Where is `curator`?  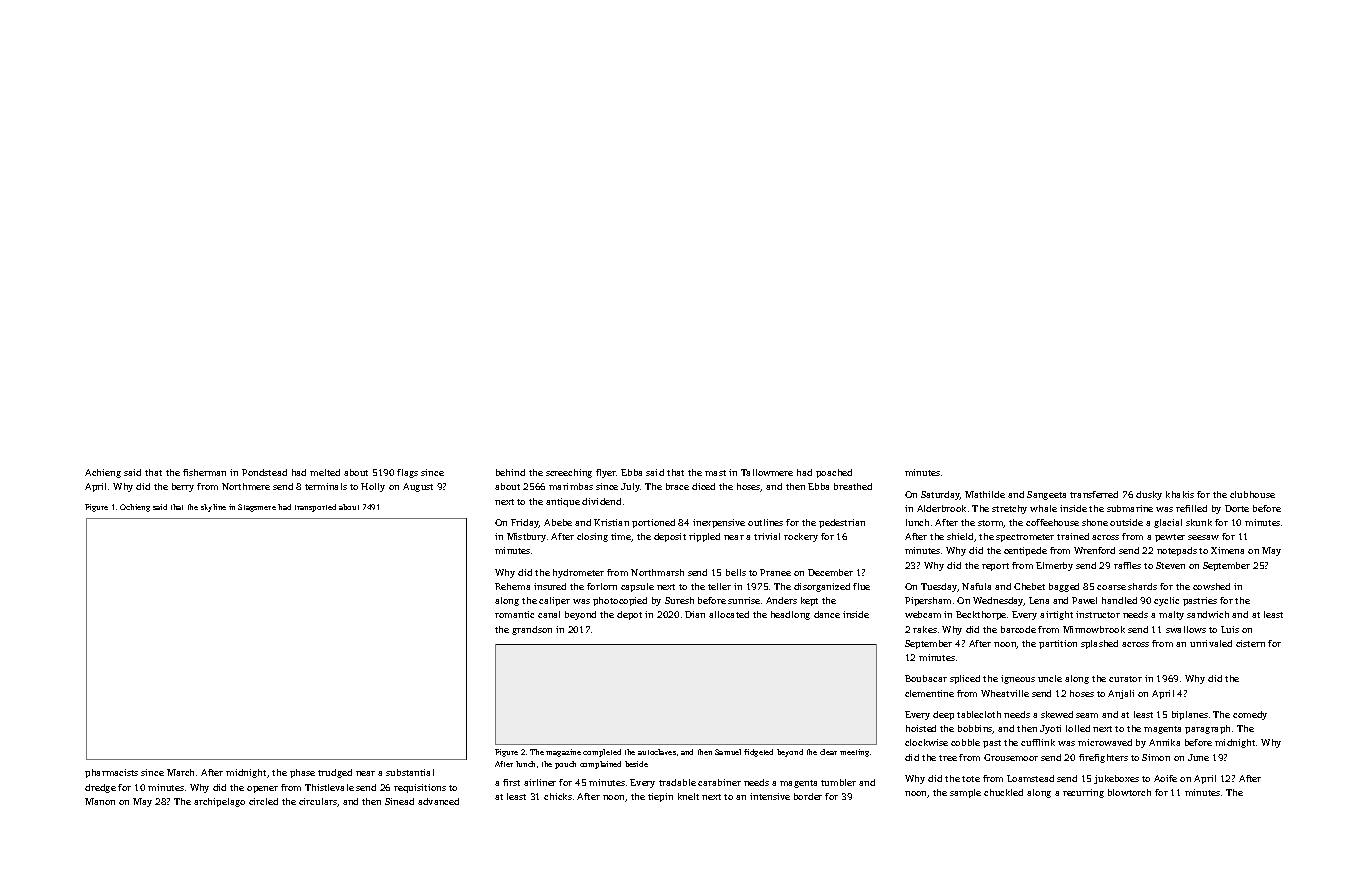 curator is located at coordinates (1125, 679).
